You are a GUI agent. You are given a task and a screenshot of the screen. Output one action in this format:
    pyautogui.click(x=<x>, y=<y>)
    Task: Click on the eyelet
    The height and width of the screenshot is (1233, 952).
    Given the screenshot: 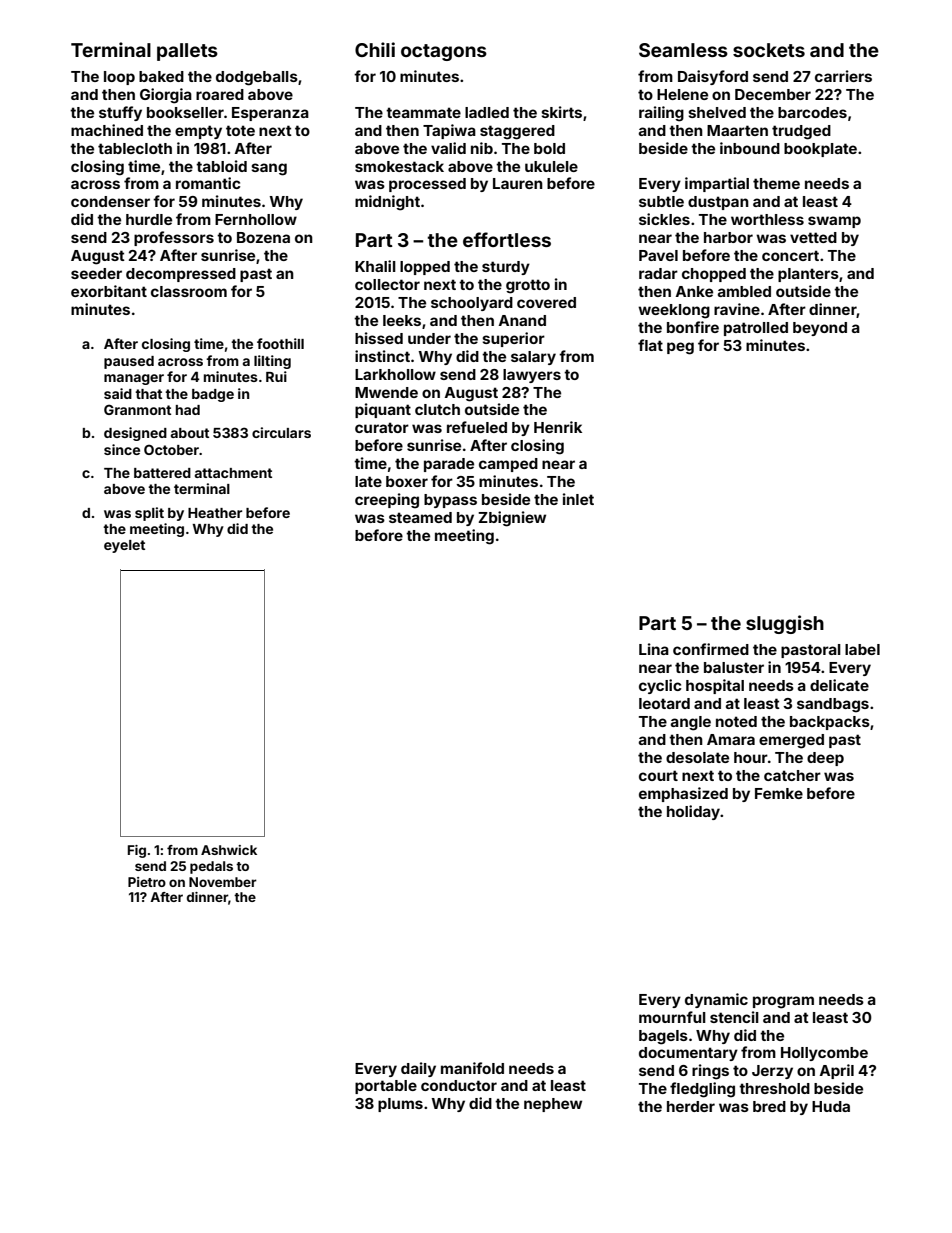 What is the action you would take?
    pyautogui.click(x=124, y=546)
